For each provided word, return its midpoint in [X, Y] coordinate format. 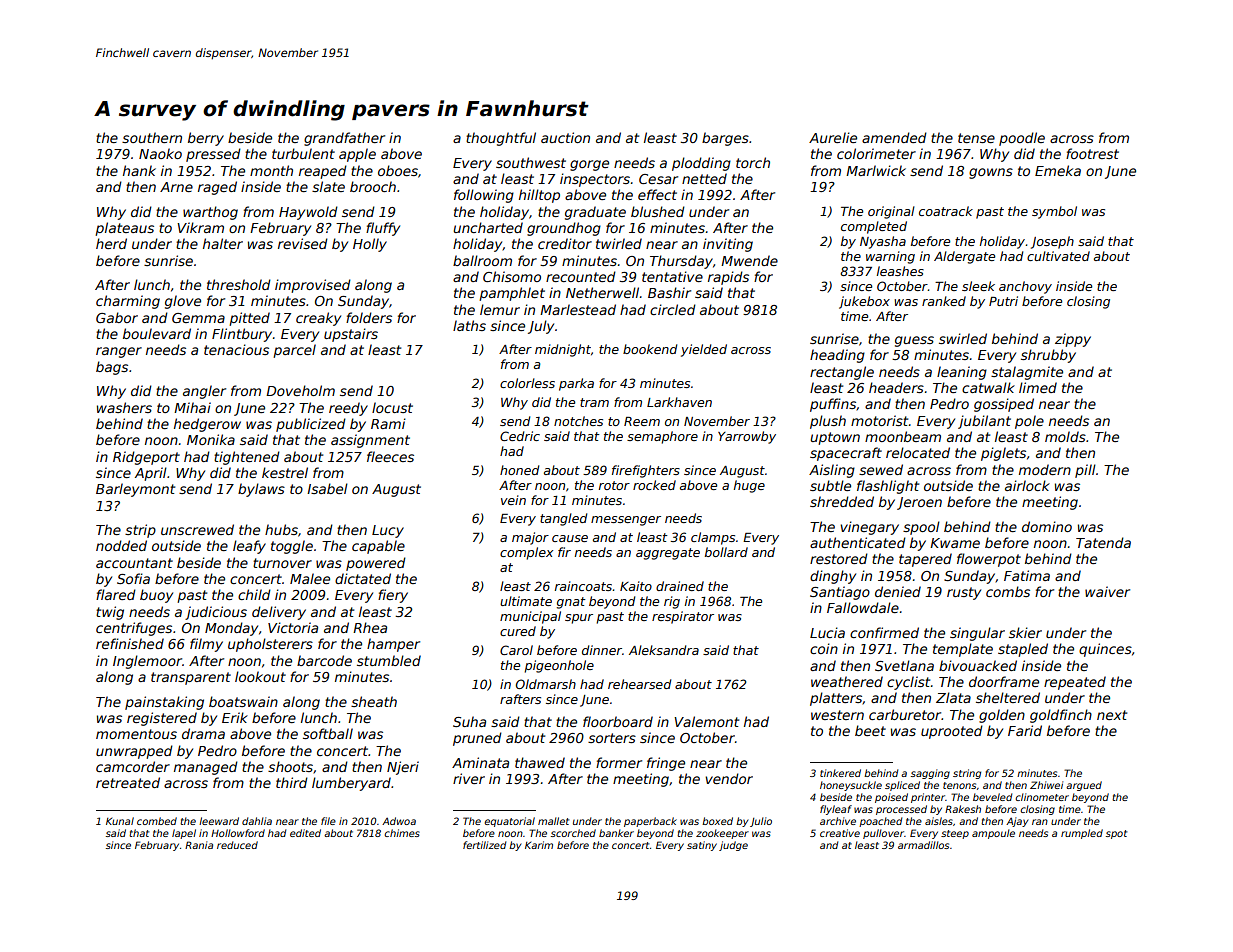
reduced [237, 845]
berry [206, 139]
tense [976, 138]
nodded [121, 545]
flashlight [888, 487]
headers [896, 387]
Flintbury [242, 335]
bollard [726, 552]
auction [565, 137]
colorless [527, 383]
